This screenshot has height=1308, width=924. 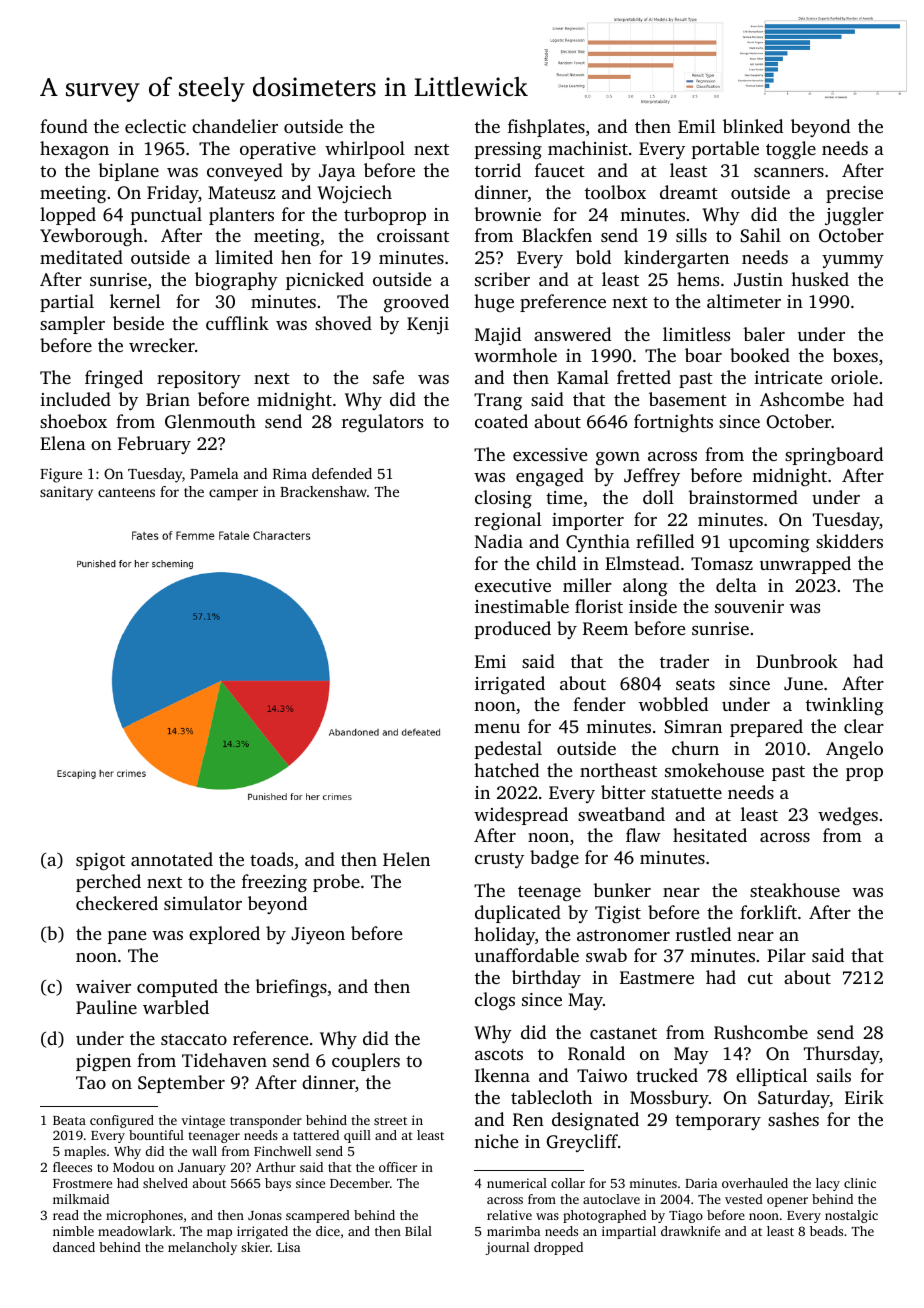 What do you see at coordinates (176, 1007) in the screenshot?
I see `warbled` at bounding box center [176, 1007].
